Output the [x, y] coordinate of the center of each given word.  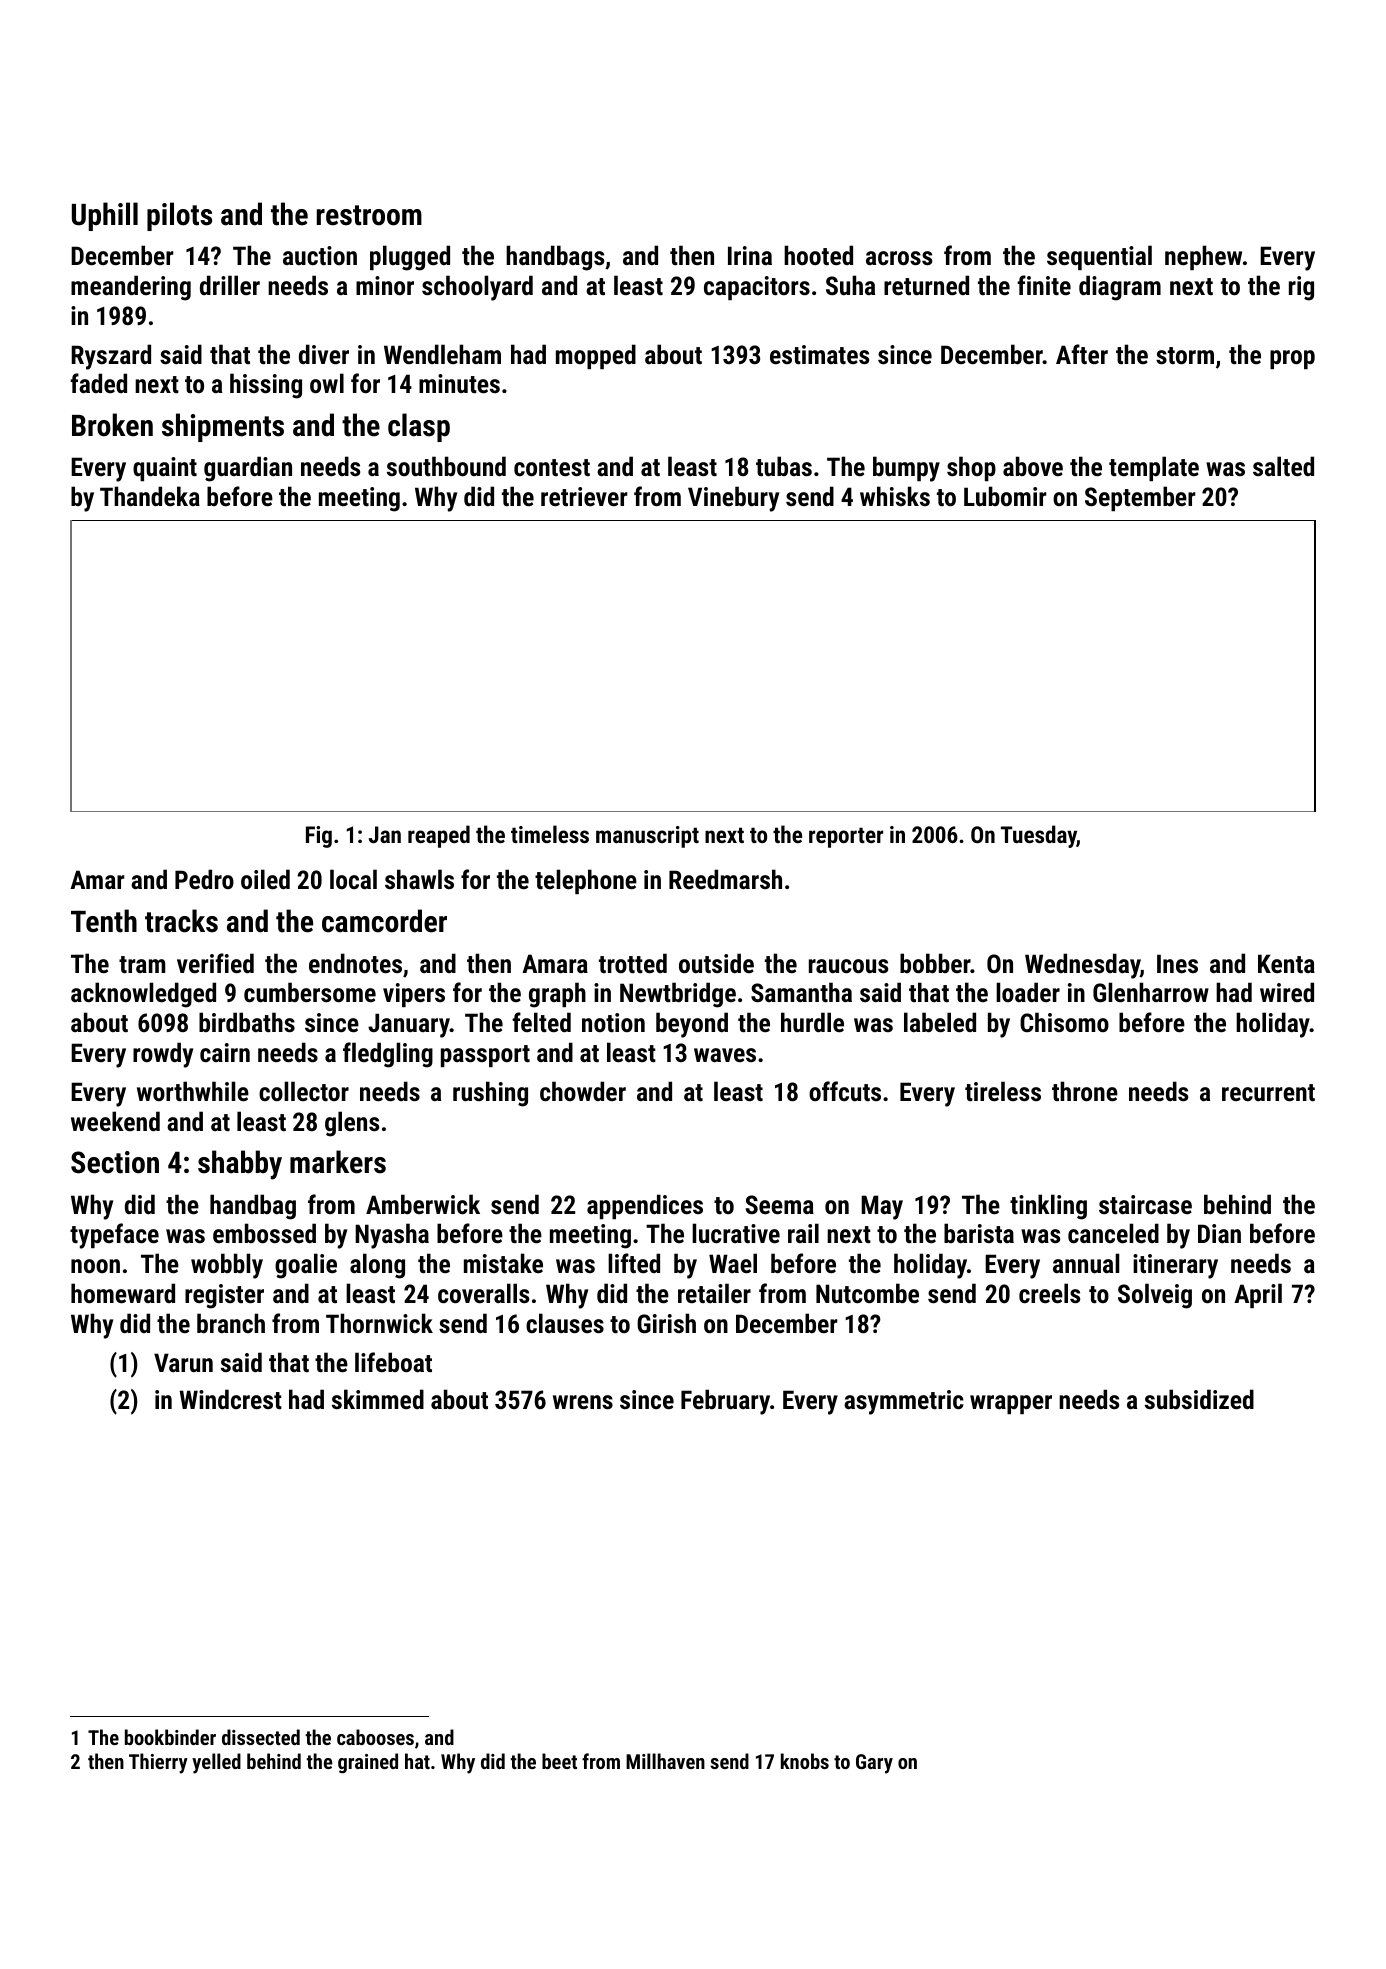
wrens [583, 1402]
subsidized [1199, 1399]
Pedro [204, 879]
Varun [183, 1362]
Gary [874, 1764]
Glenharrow [1151, 992]
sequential [1099, 257]
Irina [750, 255]
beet [559, 1761]
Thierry [158, 1763]
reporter [846, 837]
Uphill [105, 216]
